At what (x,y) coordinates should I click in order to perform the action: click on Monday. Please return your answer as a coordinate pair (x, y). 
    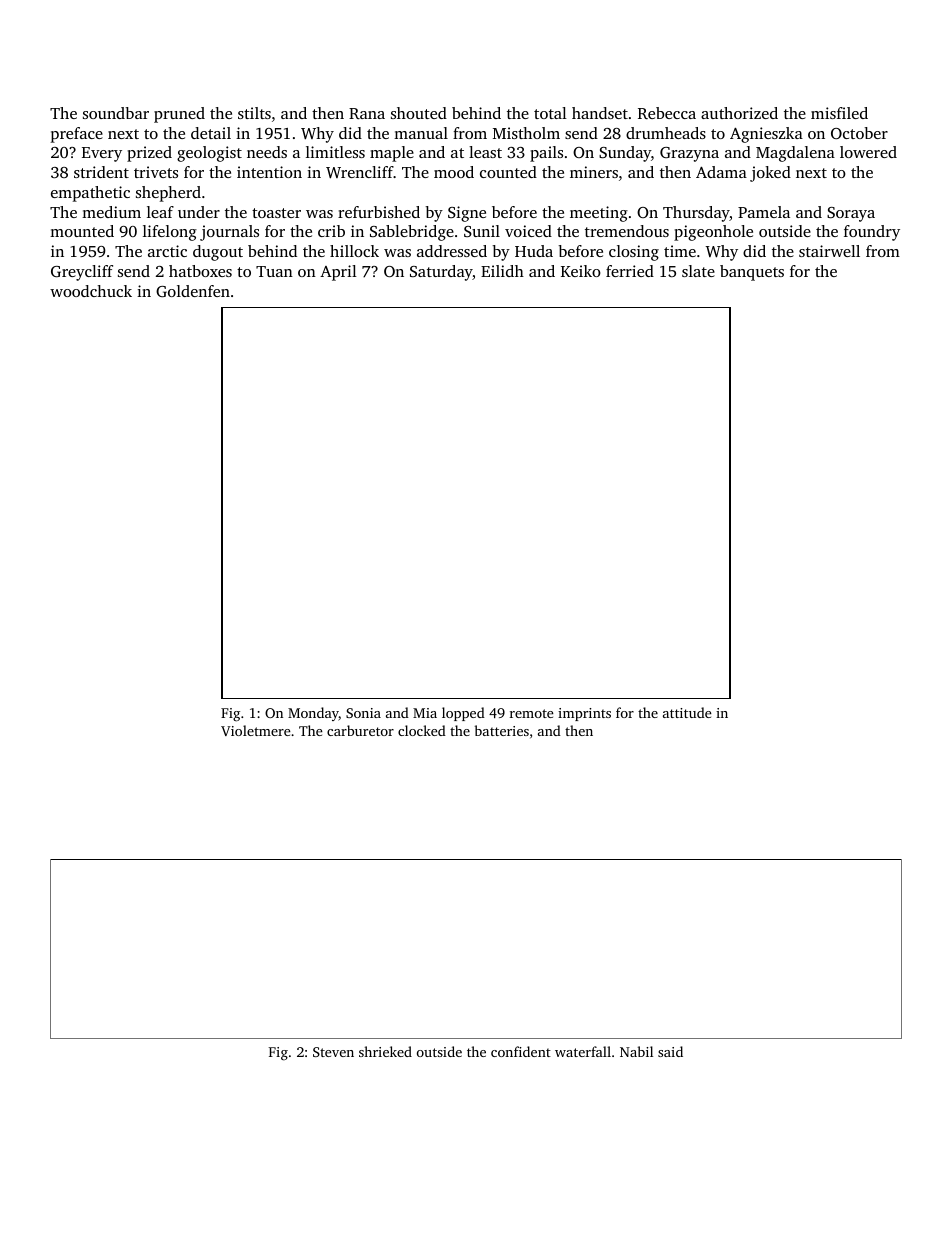
    Looking at the image, I should click on (313, 714).
